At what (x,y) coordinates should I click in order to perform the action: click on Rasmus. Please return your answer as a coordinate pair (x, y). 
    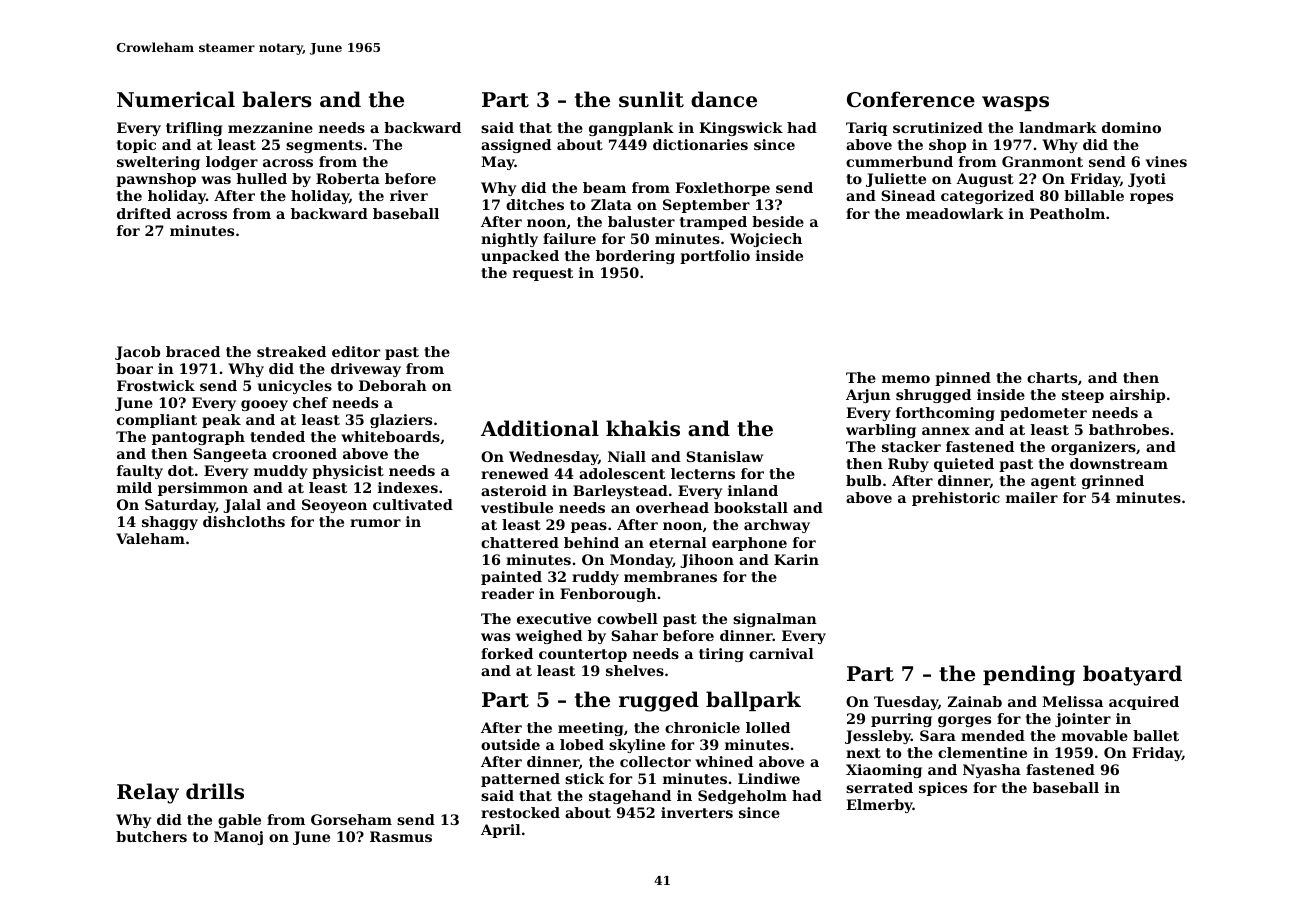
    Looking at the image, I should click on (401, 836).
